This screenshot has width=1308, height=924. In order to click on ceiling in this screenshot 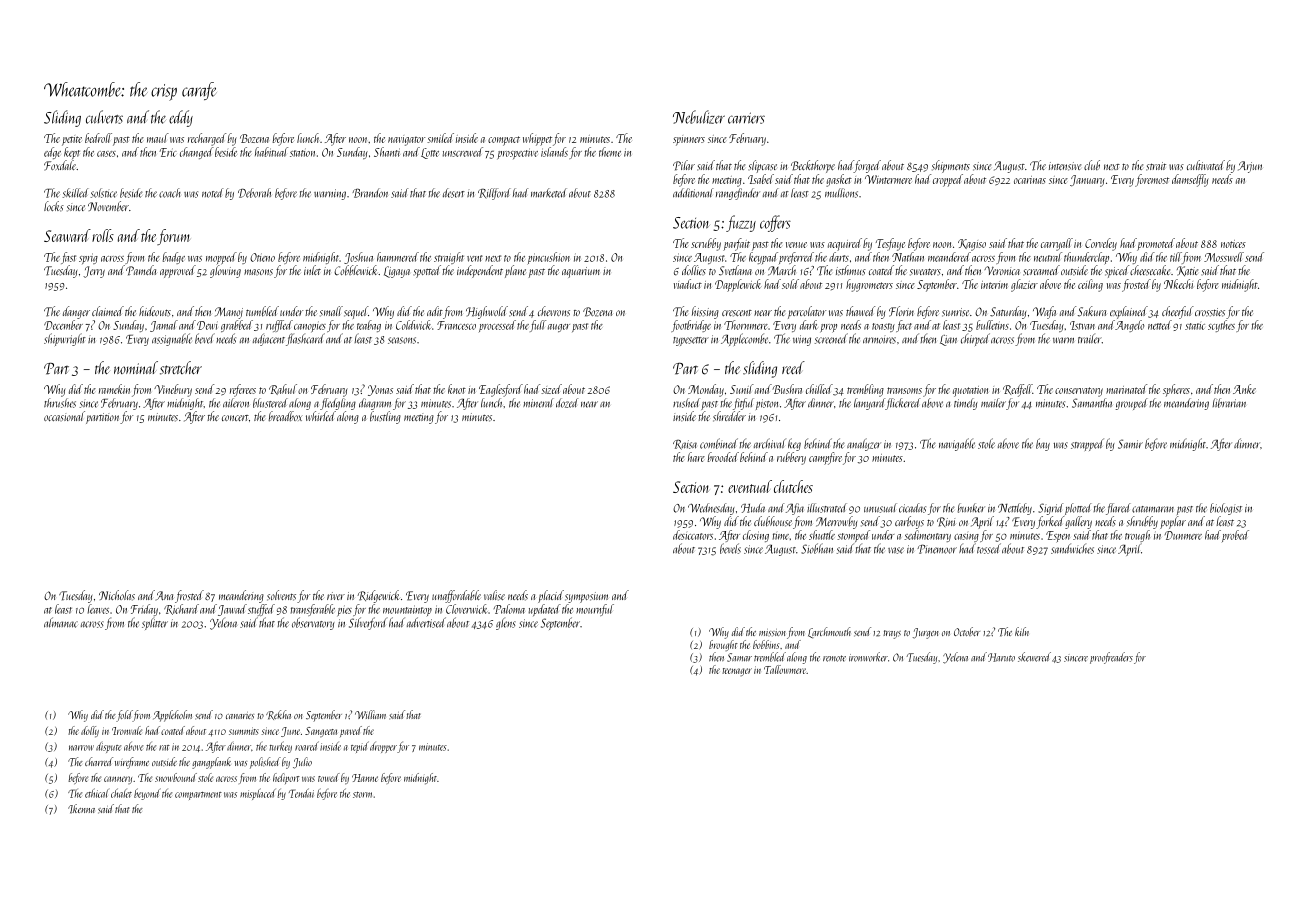, I will do `click(1090, 285)`.
